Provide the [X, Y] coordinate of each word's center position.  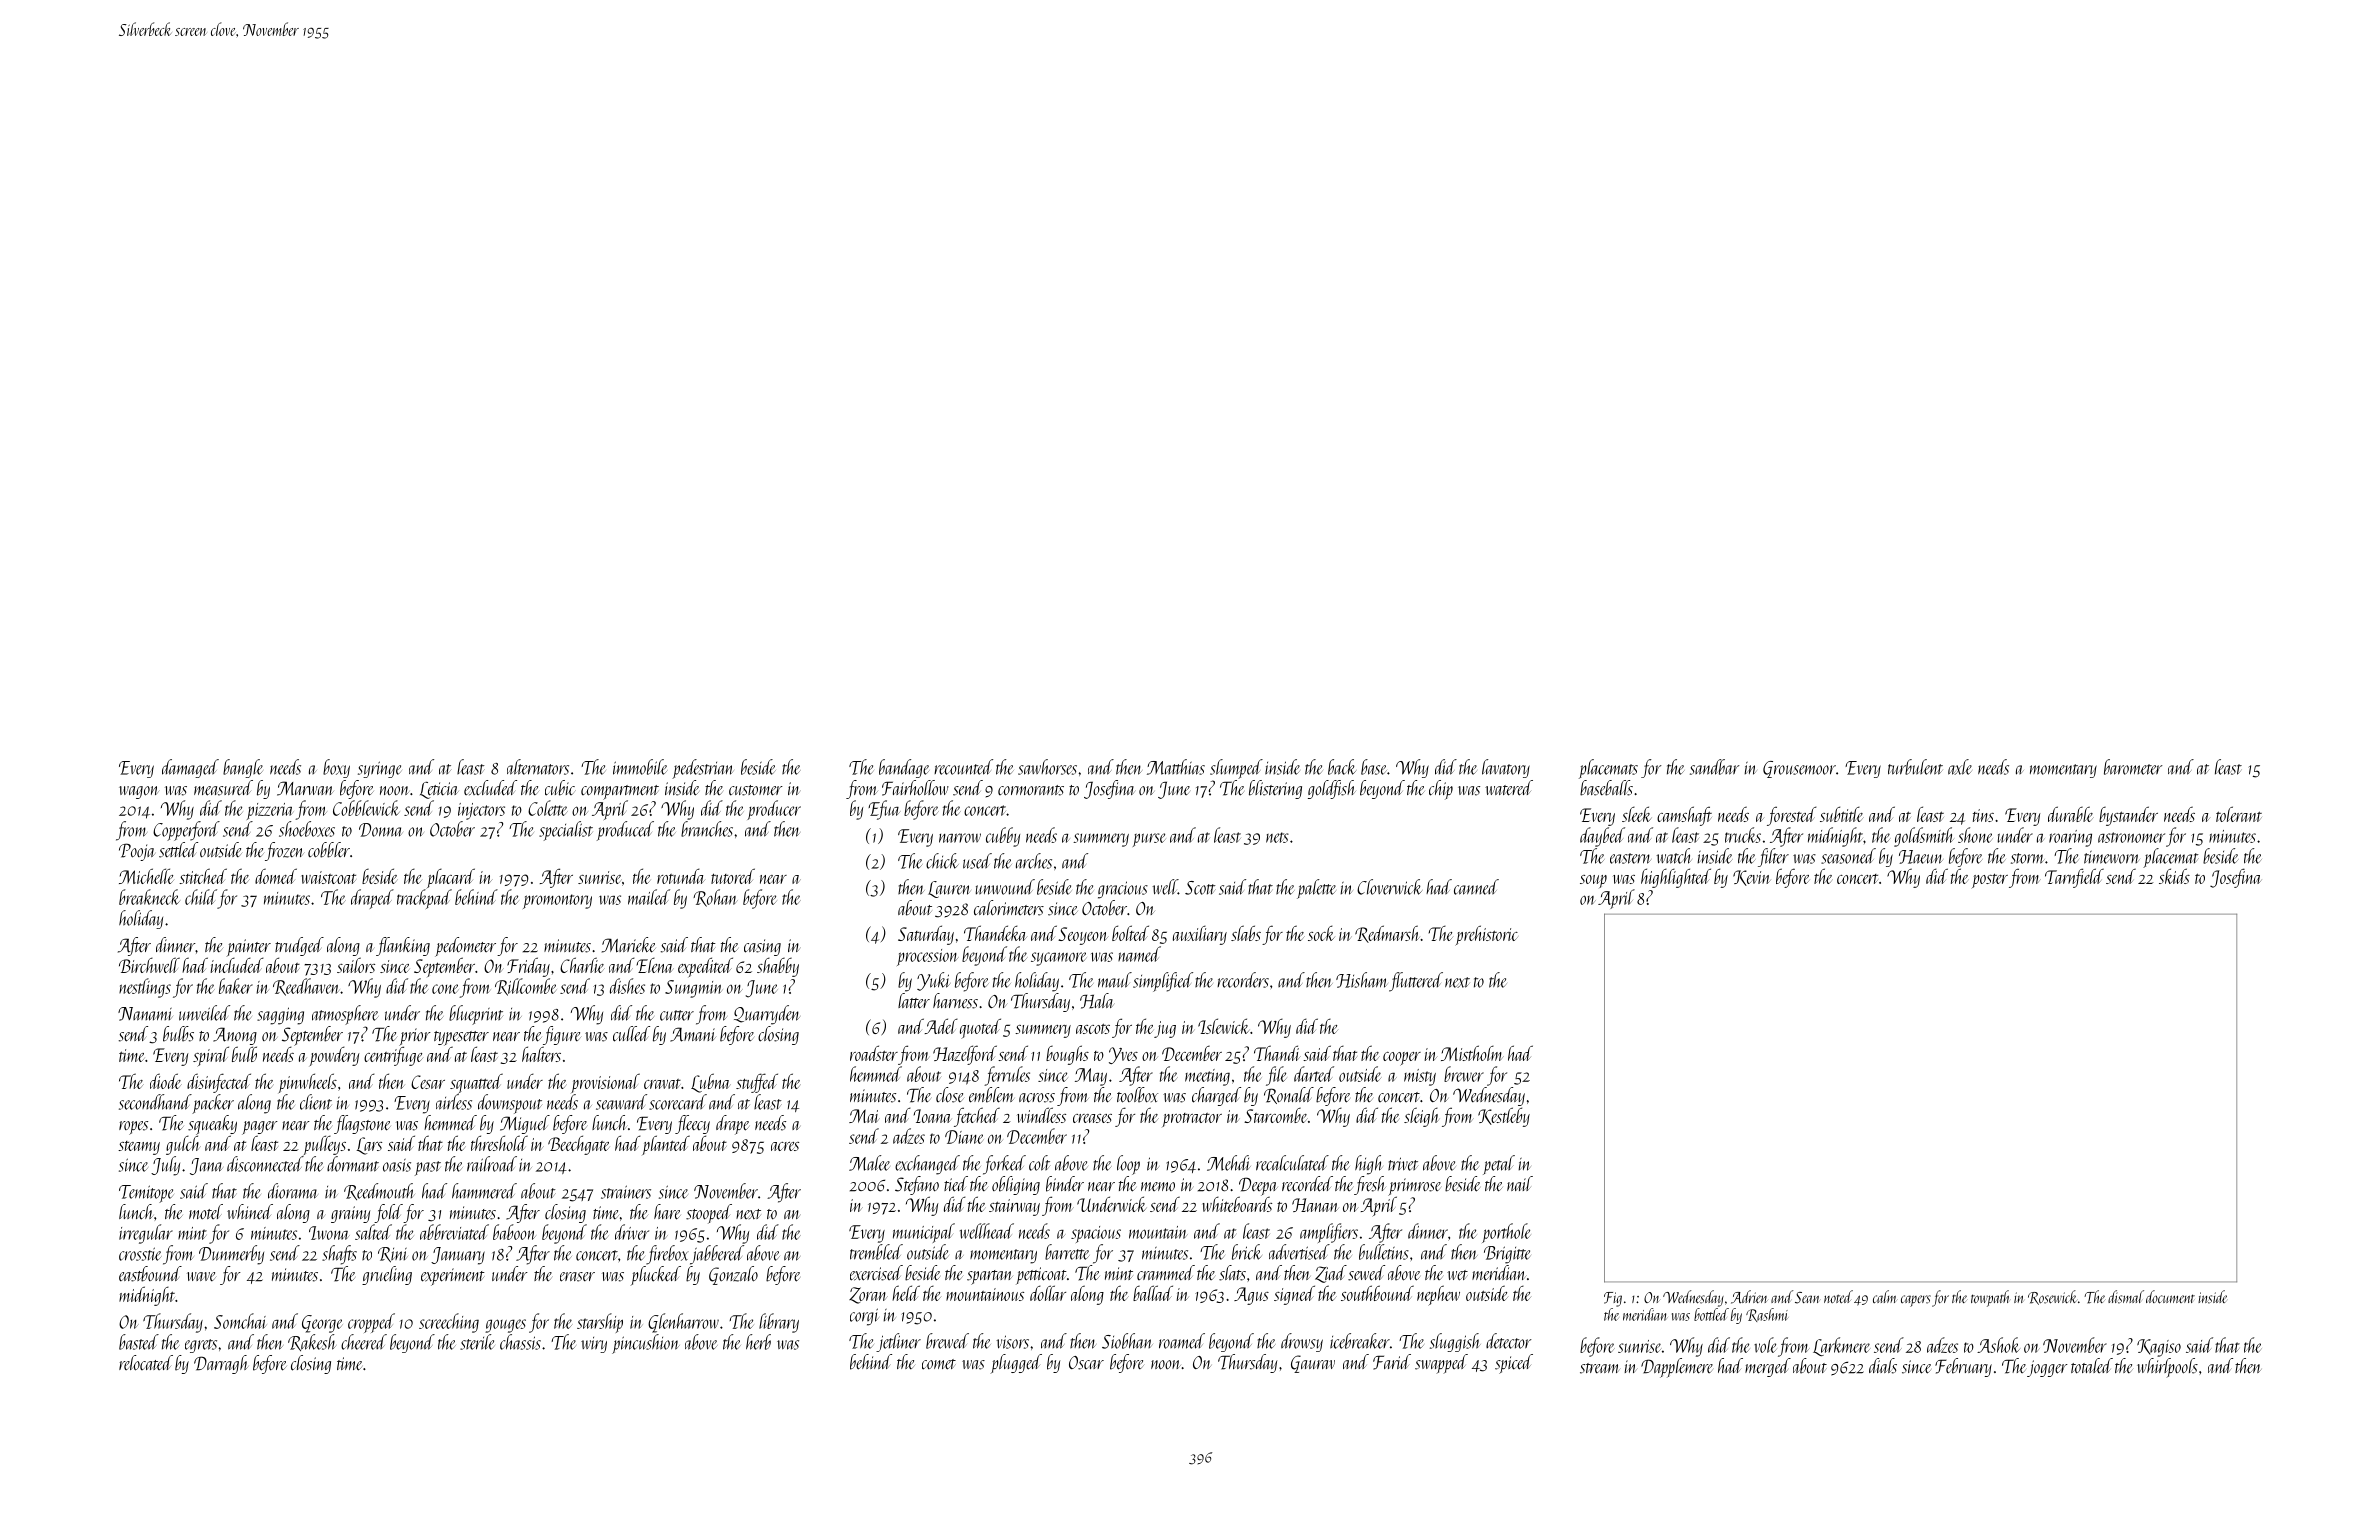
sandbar [1715, 767]
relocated [146, 1363]
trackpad [424, 899]
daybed [1602, 837]
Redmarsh [1387, 934]
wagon [139, 792]
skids [2174, 876]
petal [1499, 1165]
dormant [353, 1164]
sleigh [1421, 1117]
